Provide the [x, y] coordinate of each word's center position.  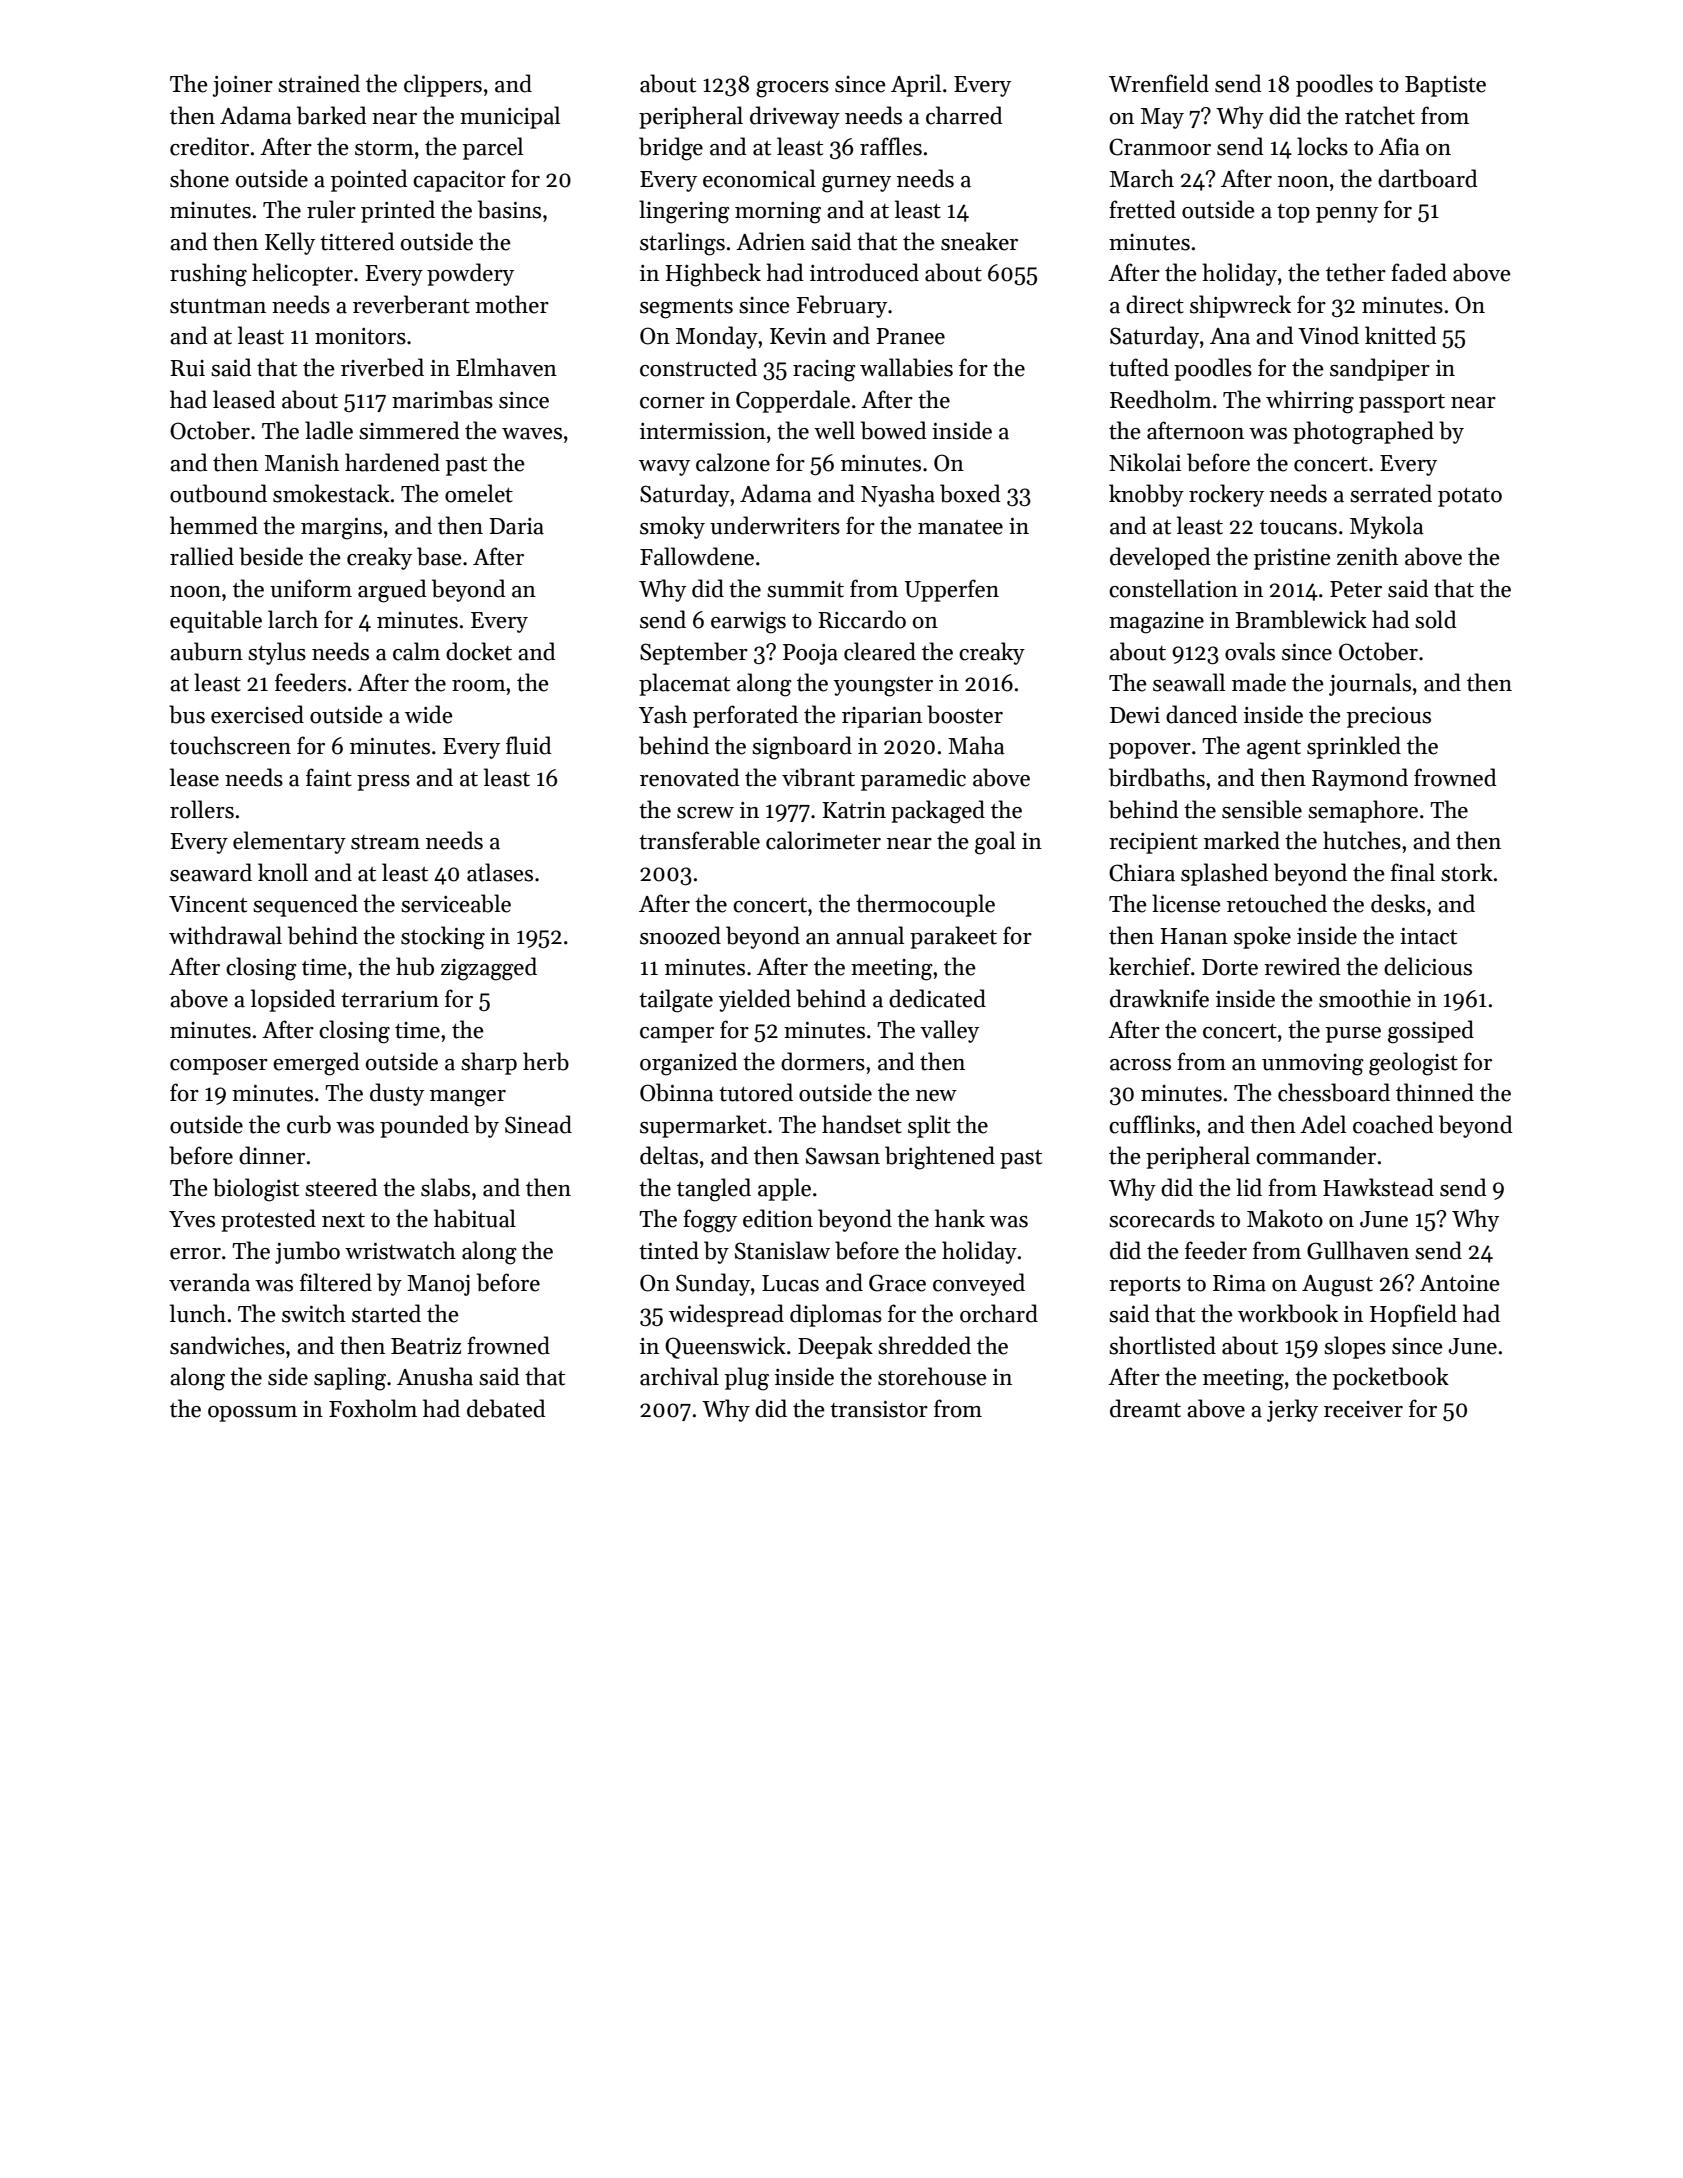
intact [1428, 936]
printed [398, 211]
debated [506, 1408]
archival [679, 1376]
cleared [880, 651]
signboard [802, 748]
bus [187, 714]
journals [1370, 684]
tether [1356, 272]
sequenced [305, 905]
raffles [891, 146]
